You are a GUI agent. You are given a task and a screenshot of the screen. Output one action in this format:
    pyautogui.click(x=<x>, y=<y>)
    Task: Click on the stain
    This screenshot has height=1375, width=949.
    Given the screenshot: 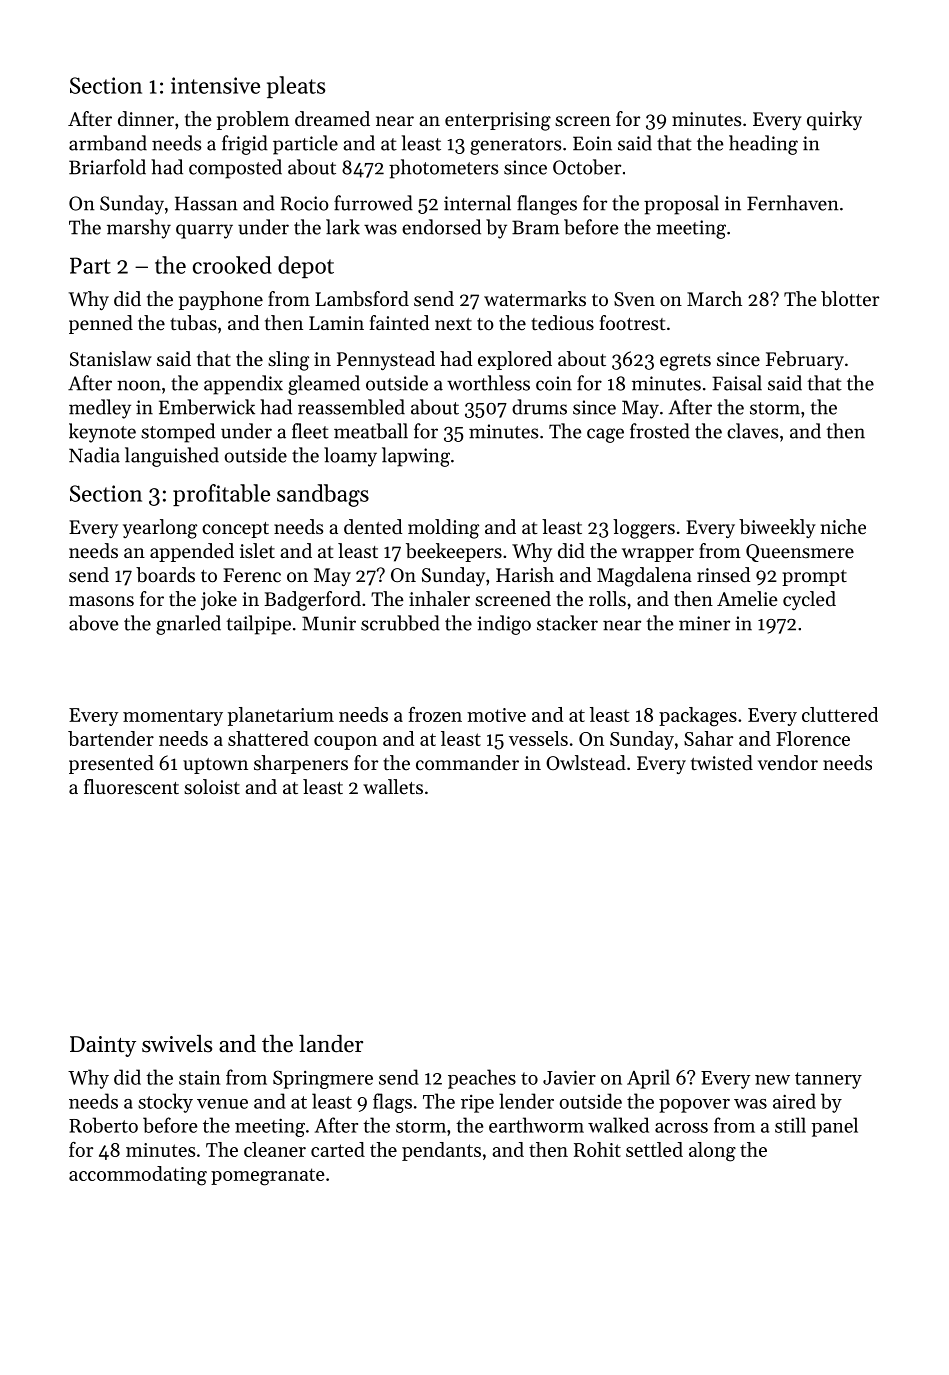 What is the action you would take?
    pyautogui.click(x=200, y=1077)
